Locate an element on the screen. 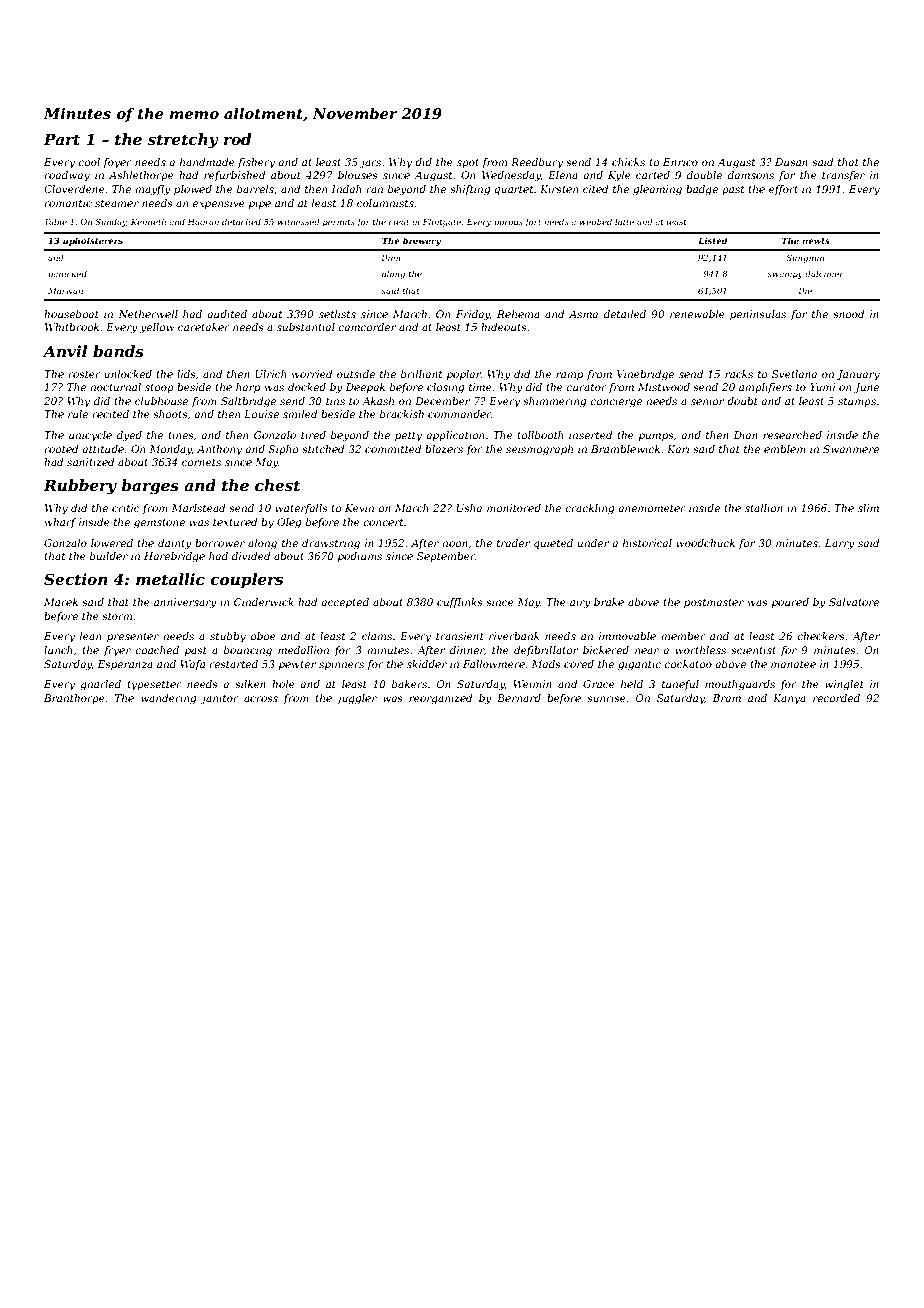  outside is located at coordinates (356, 374).
